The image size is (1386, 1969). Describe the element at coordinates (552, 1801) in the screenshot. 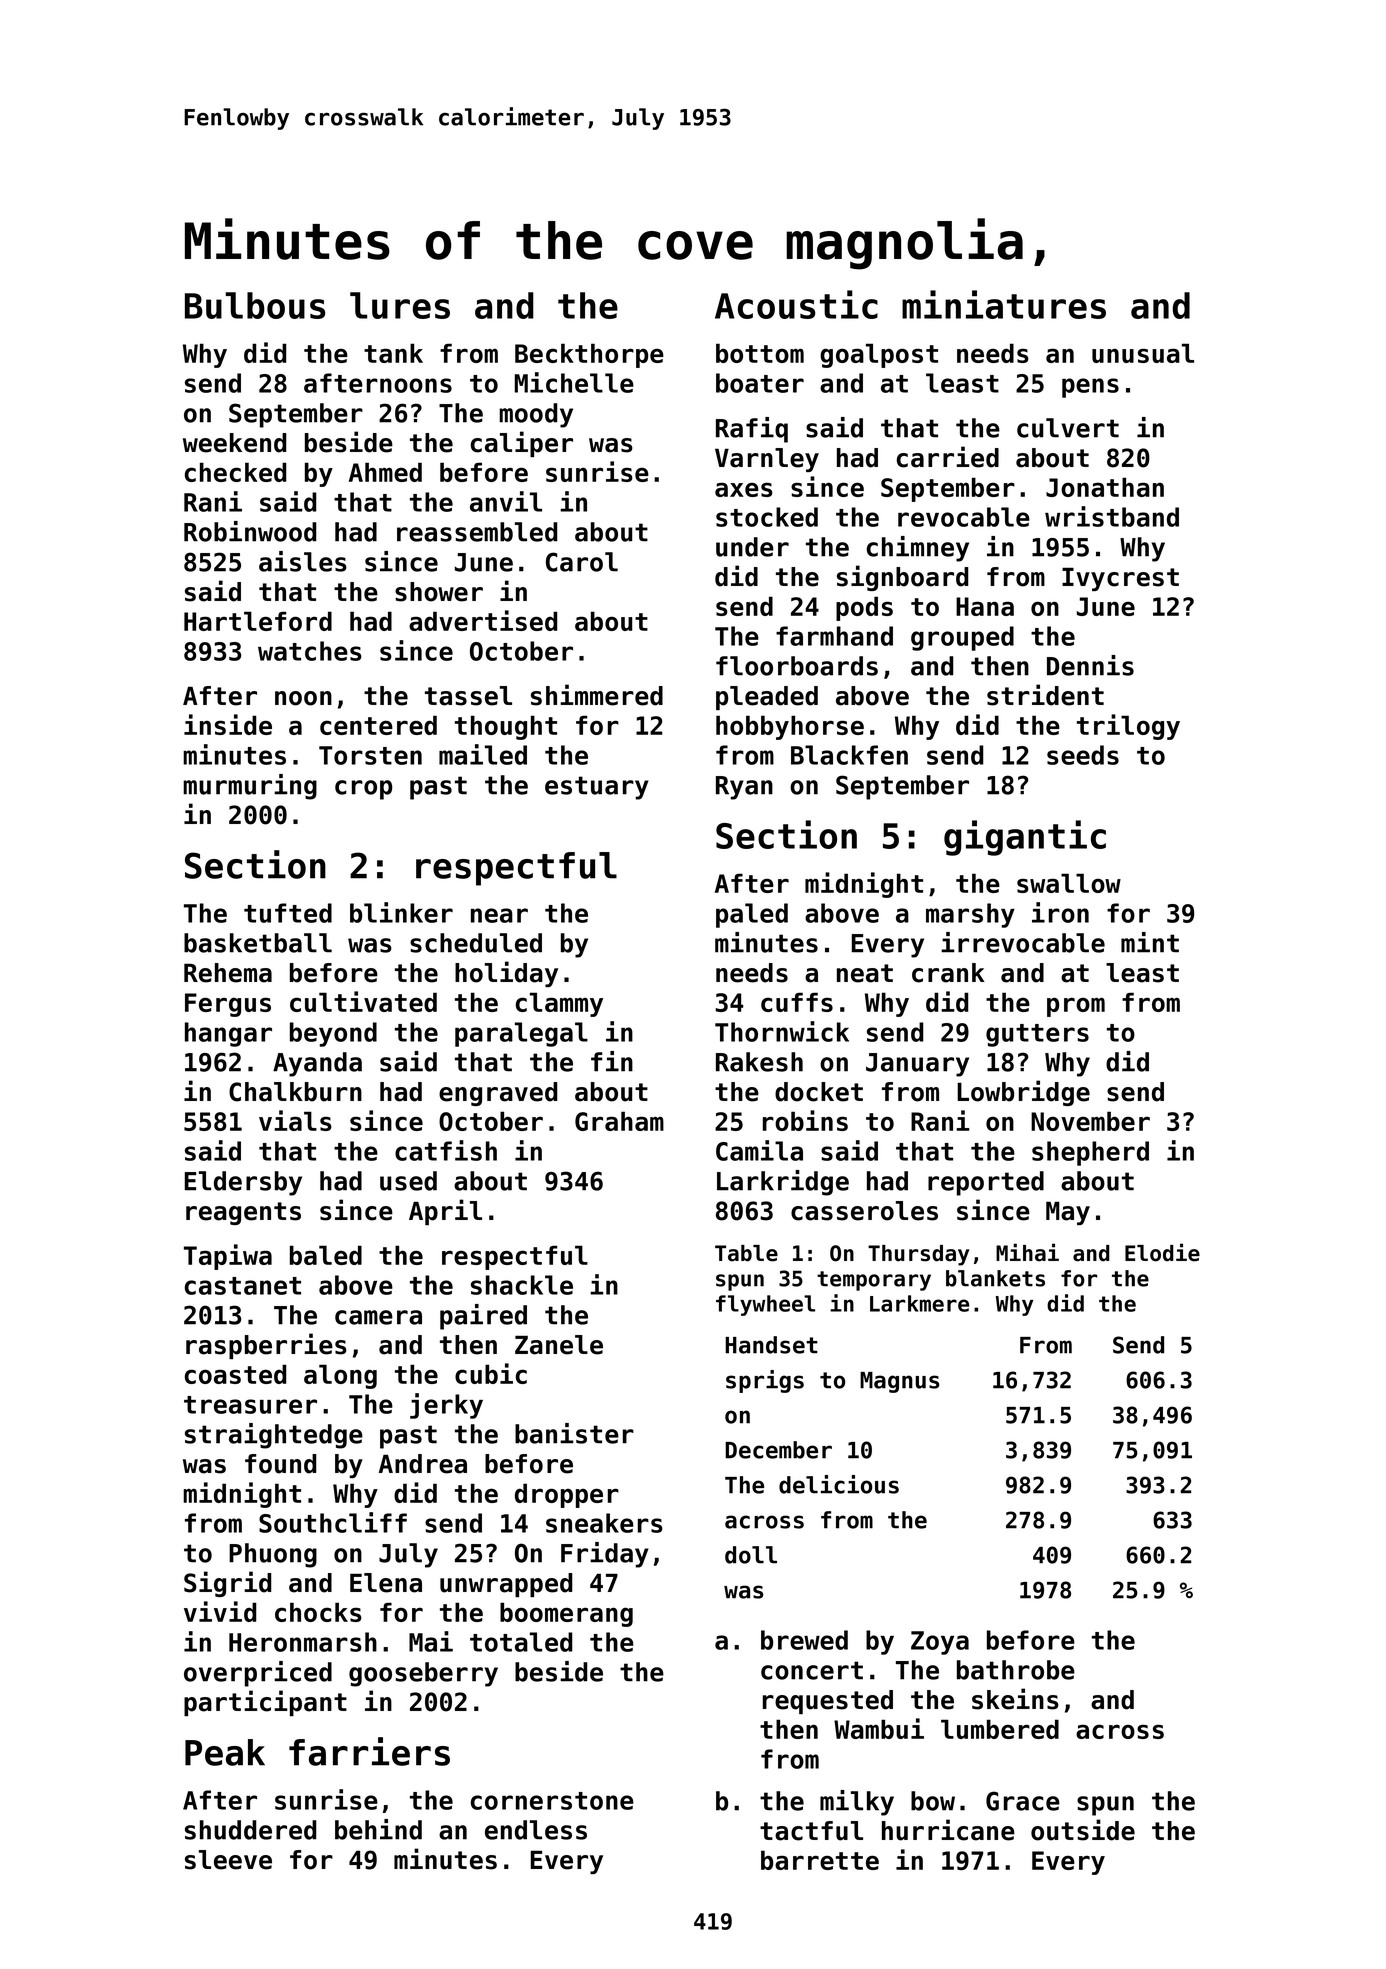

I see `cornerstone` at that location.
